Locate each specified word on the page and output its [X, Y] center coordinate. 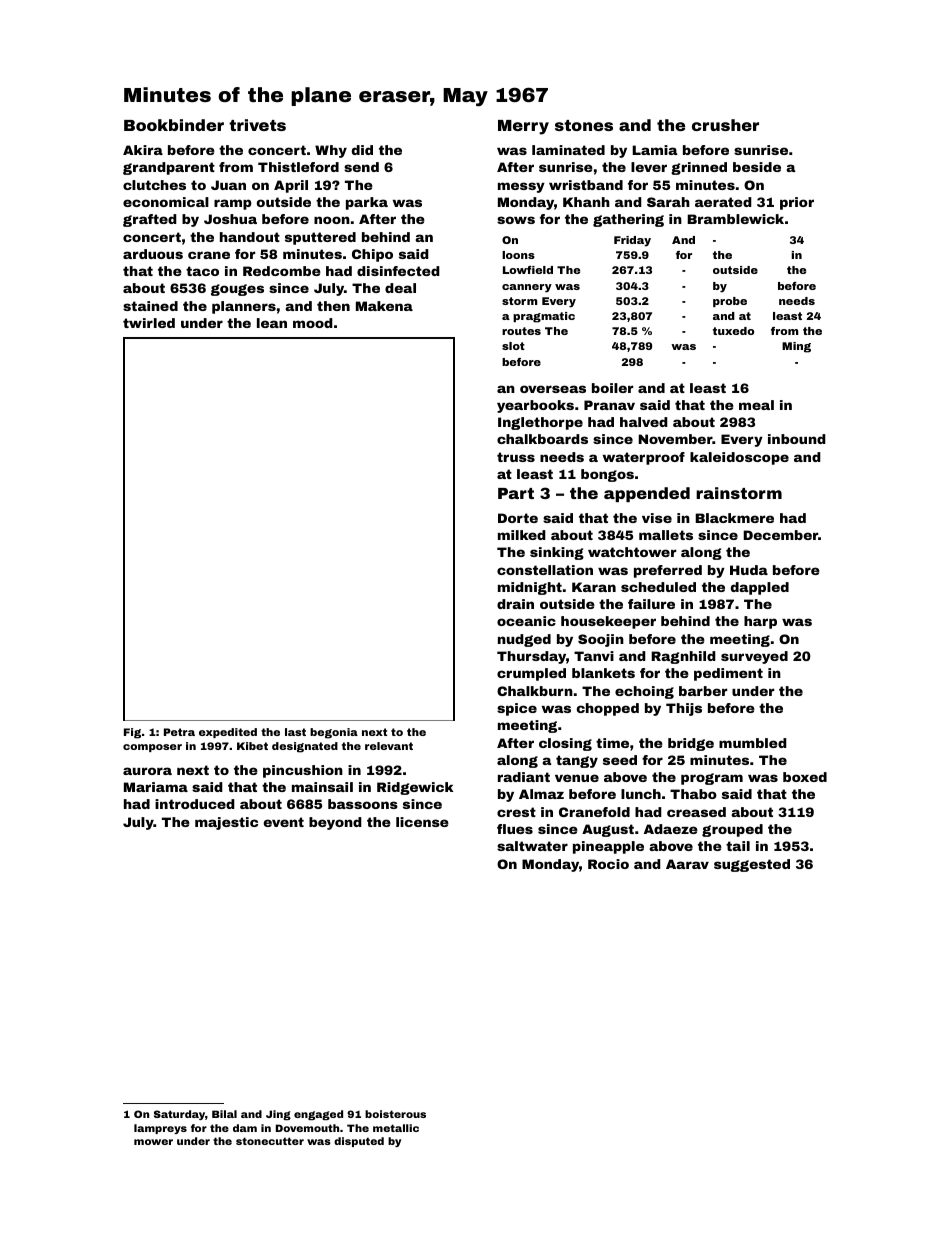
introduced [195, 804]
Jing [278, 1115]
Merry [523, 127]
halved [644, 422]
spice [517, 709]
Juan [228, 185]
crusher [725, 125]
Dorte [518, 518]
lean [272, 323]
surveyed [754, 657]
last [295, 732]
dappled [760, 588]
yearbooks [535, 406]
